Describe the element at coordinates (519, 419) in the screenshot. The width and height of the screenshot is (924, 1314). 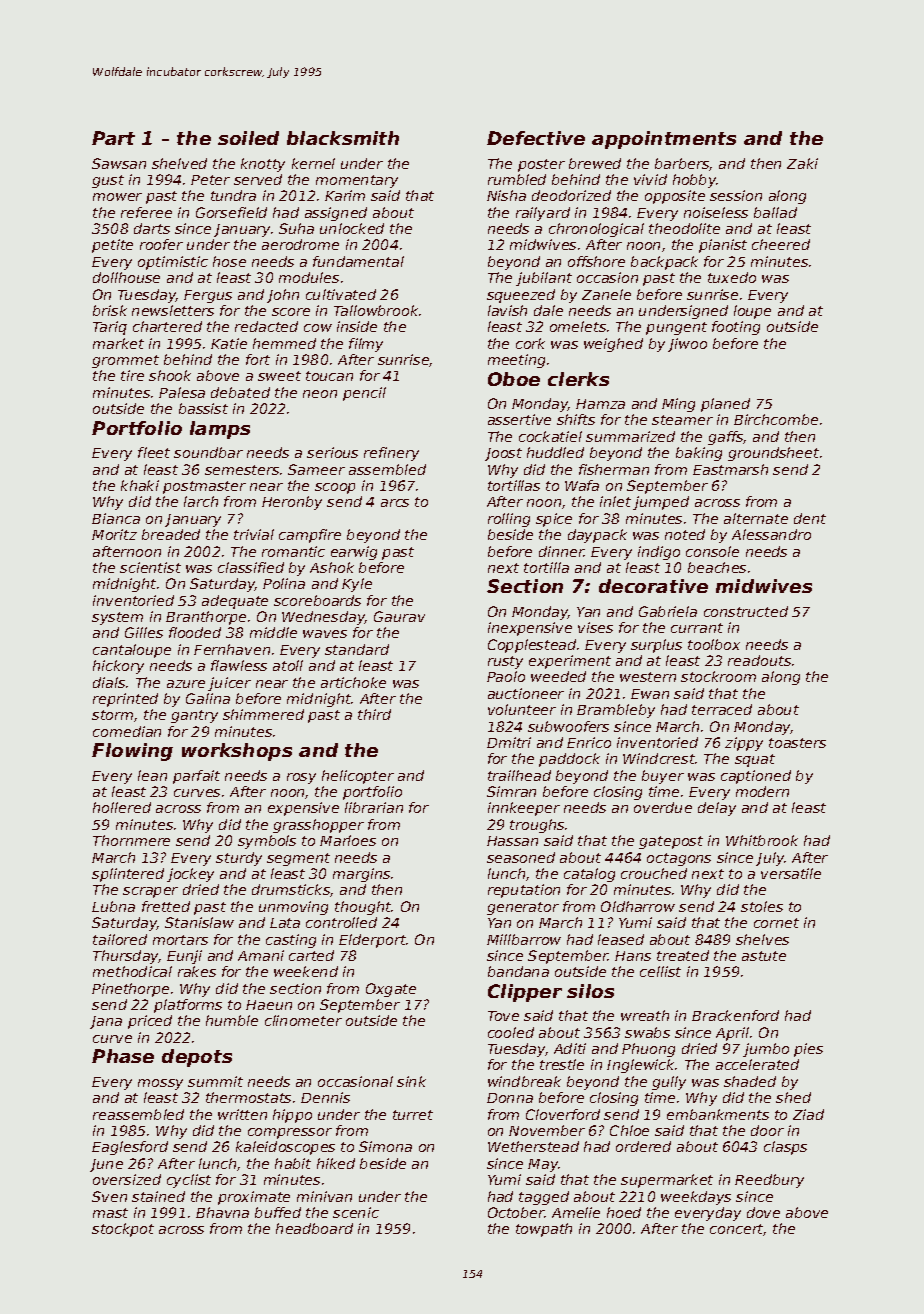
I see `assertive` at that location.
